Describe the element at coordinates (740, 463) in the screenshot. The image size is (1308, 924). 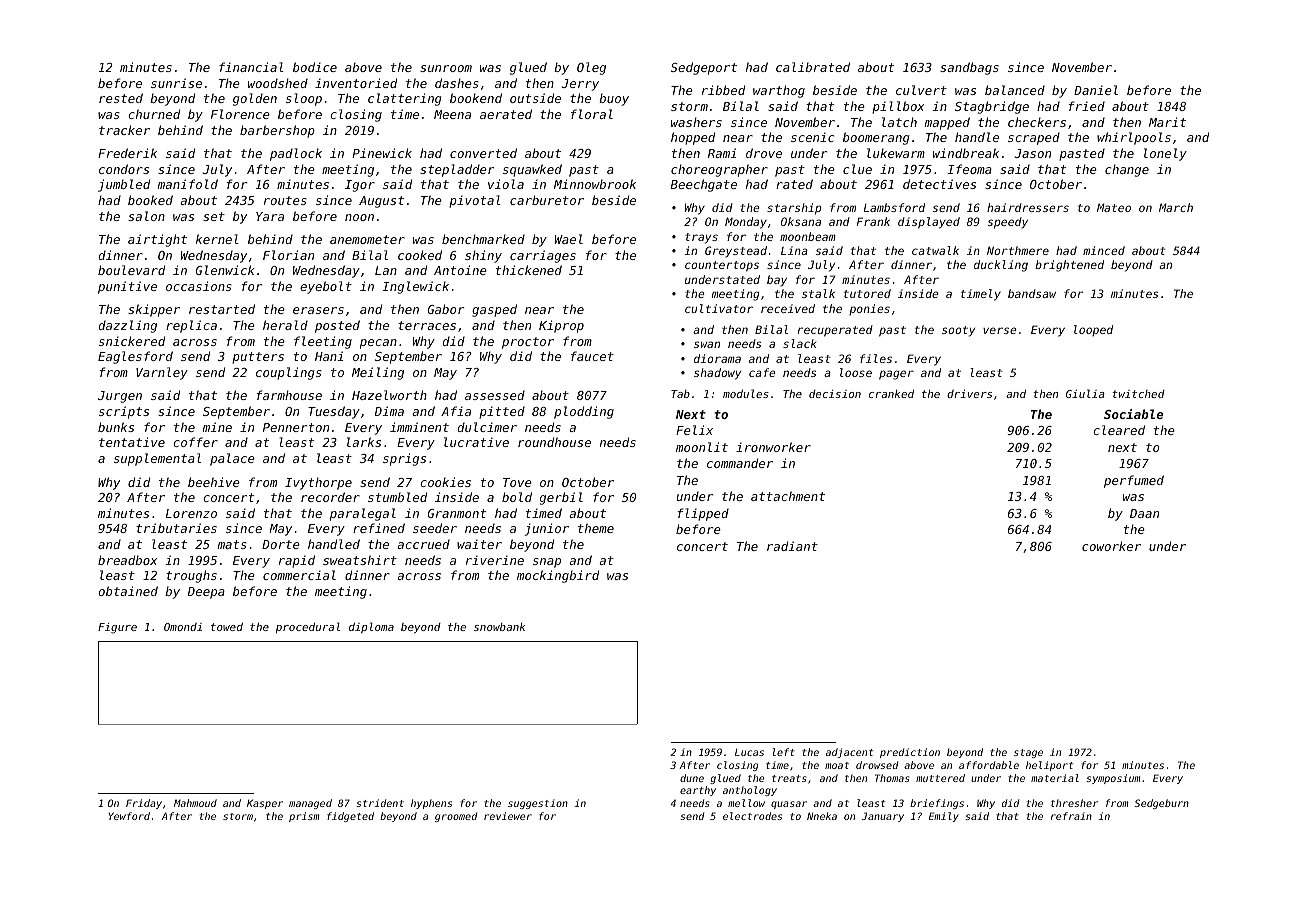
I see `commander` at that location.
